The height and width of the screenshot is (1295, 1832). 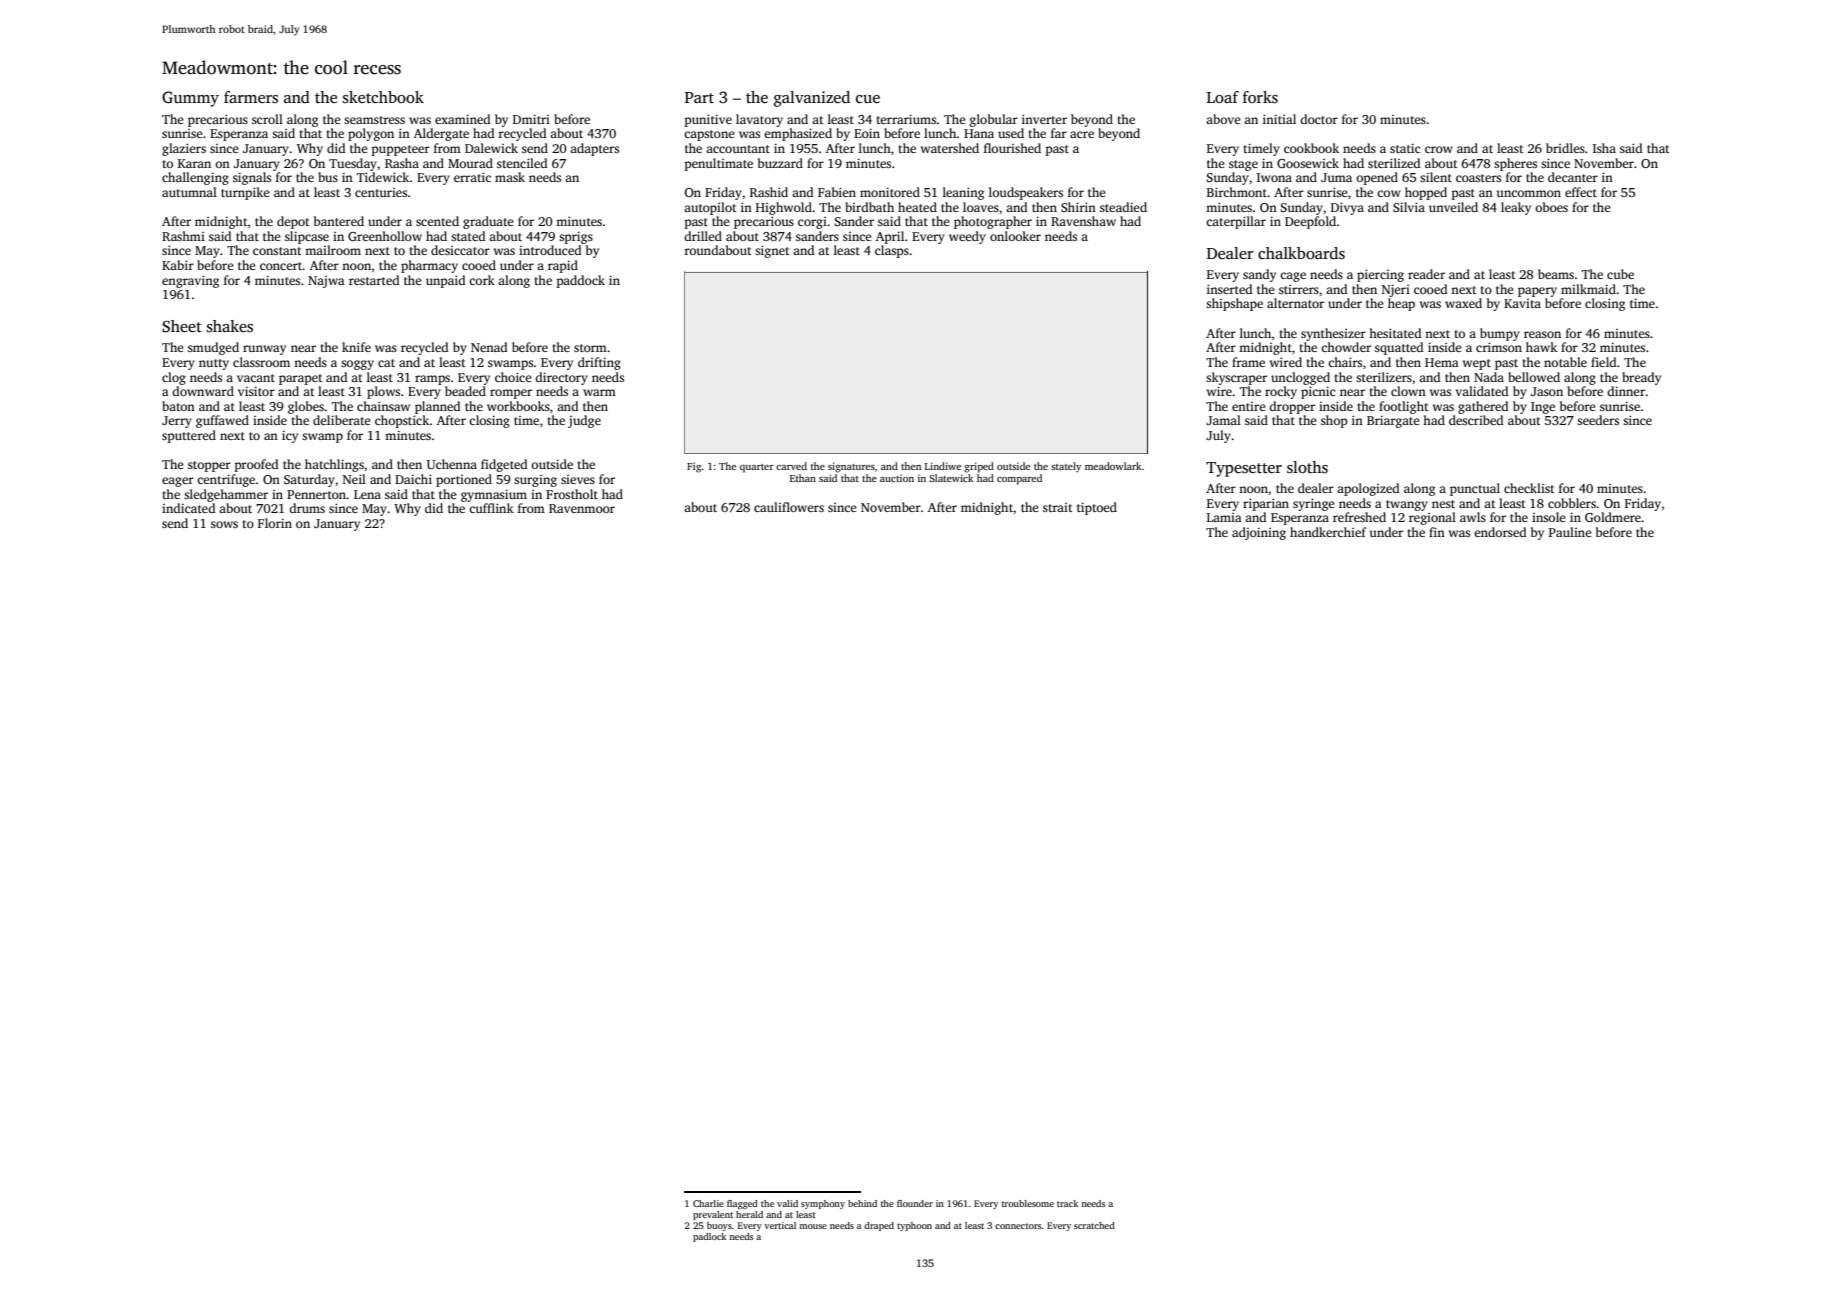 What do you see at coordinates (224, 524) in the screenshot?
I see `sows` at bounding box center [224, 524].
